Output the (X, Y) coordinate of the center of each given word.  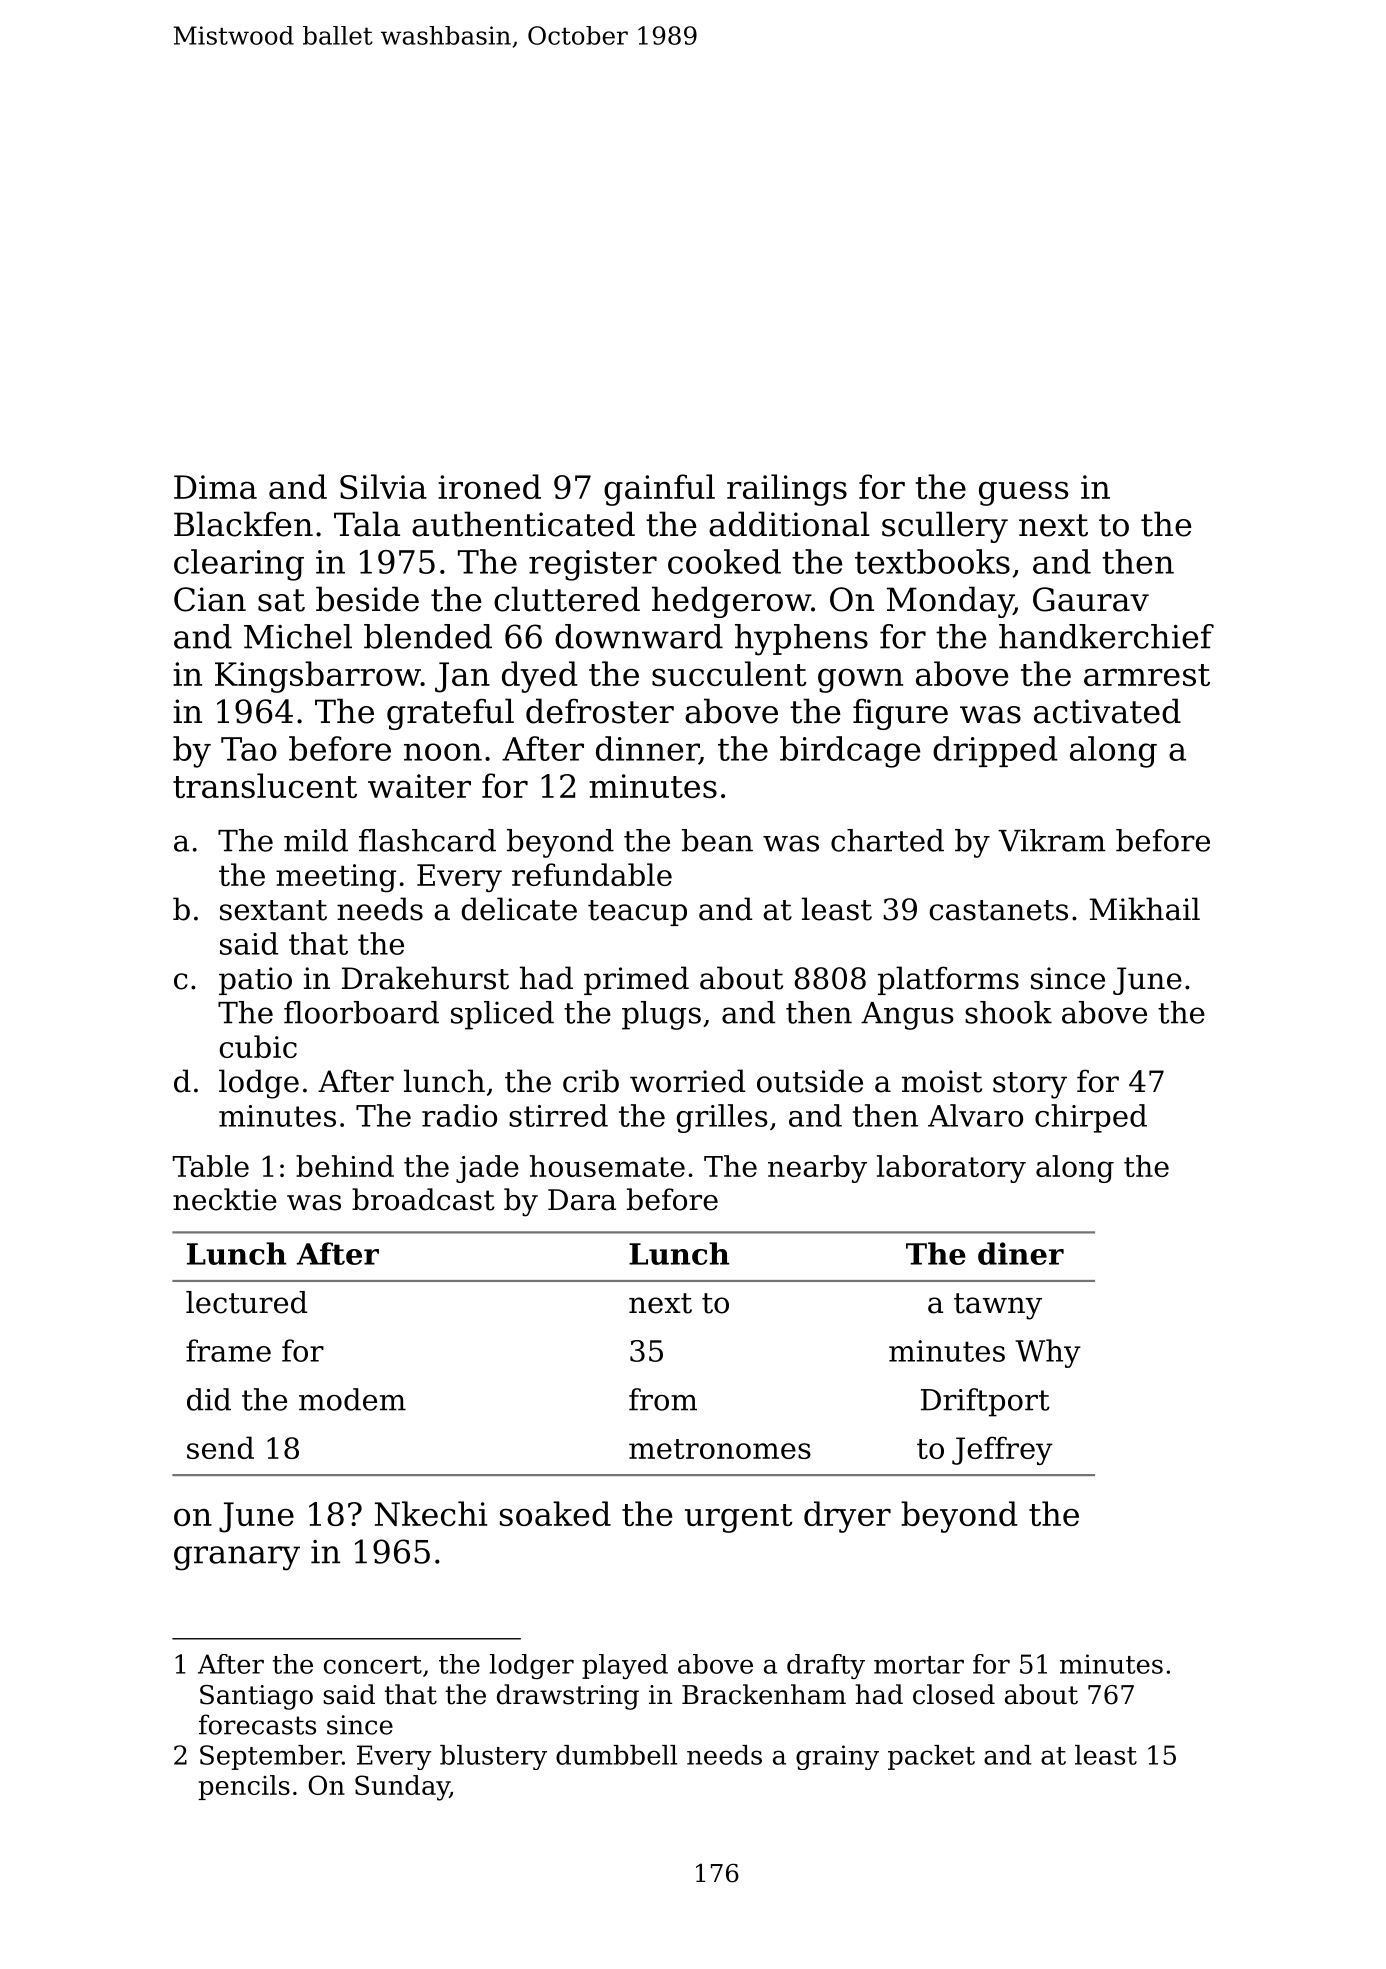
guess (1023, 493)
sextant (273, 910)
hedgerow (731, 602)
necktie (225, 1199)
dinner (647, 748)
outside (810, 1081)
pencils (244, 1787)
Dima (215, 487)
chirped (1091, 1118)
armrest (1147, 675)
